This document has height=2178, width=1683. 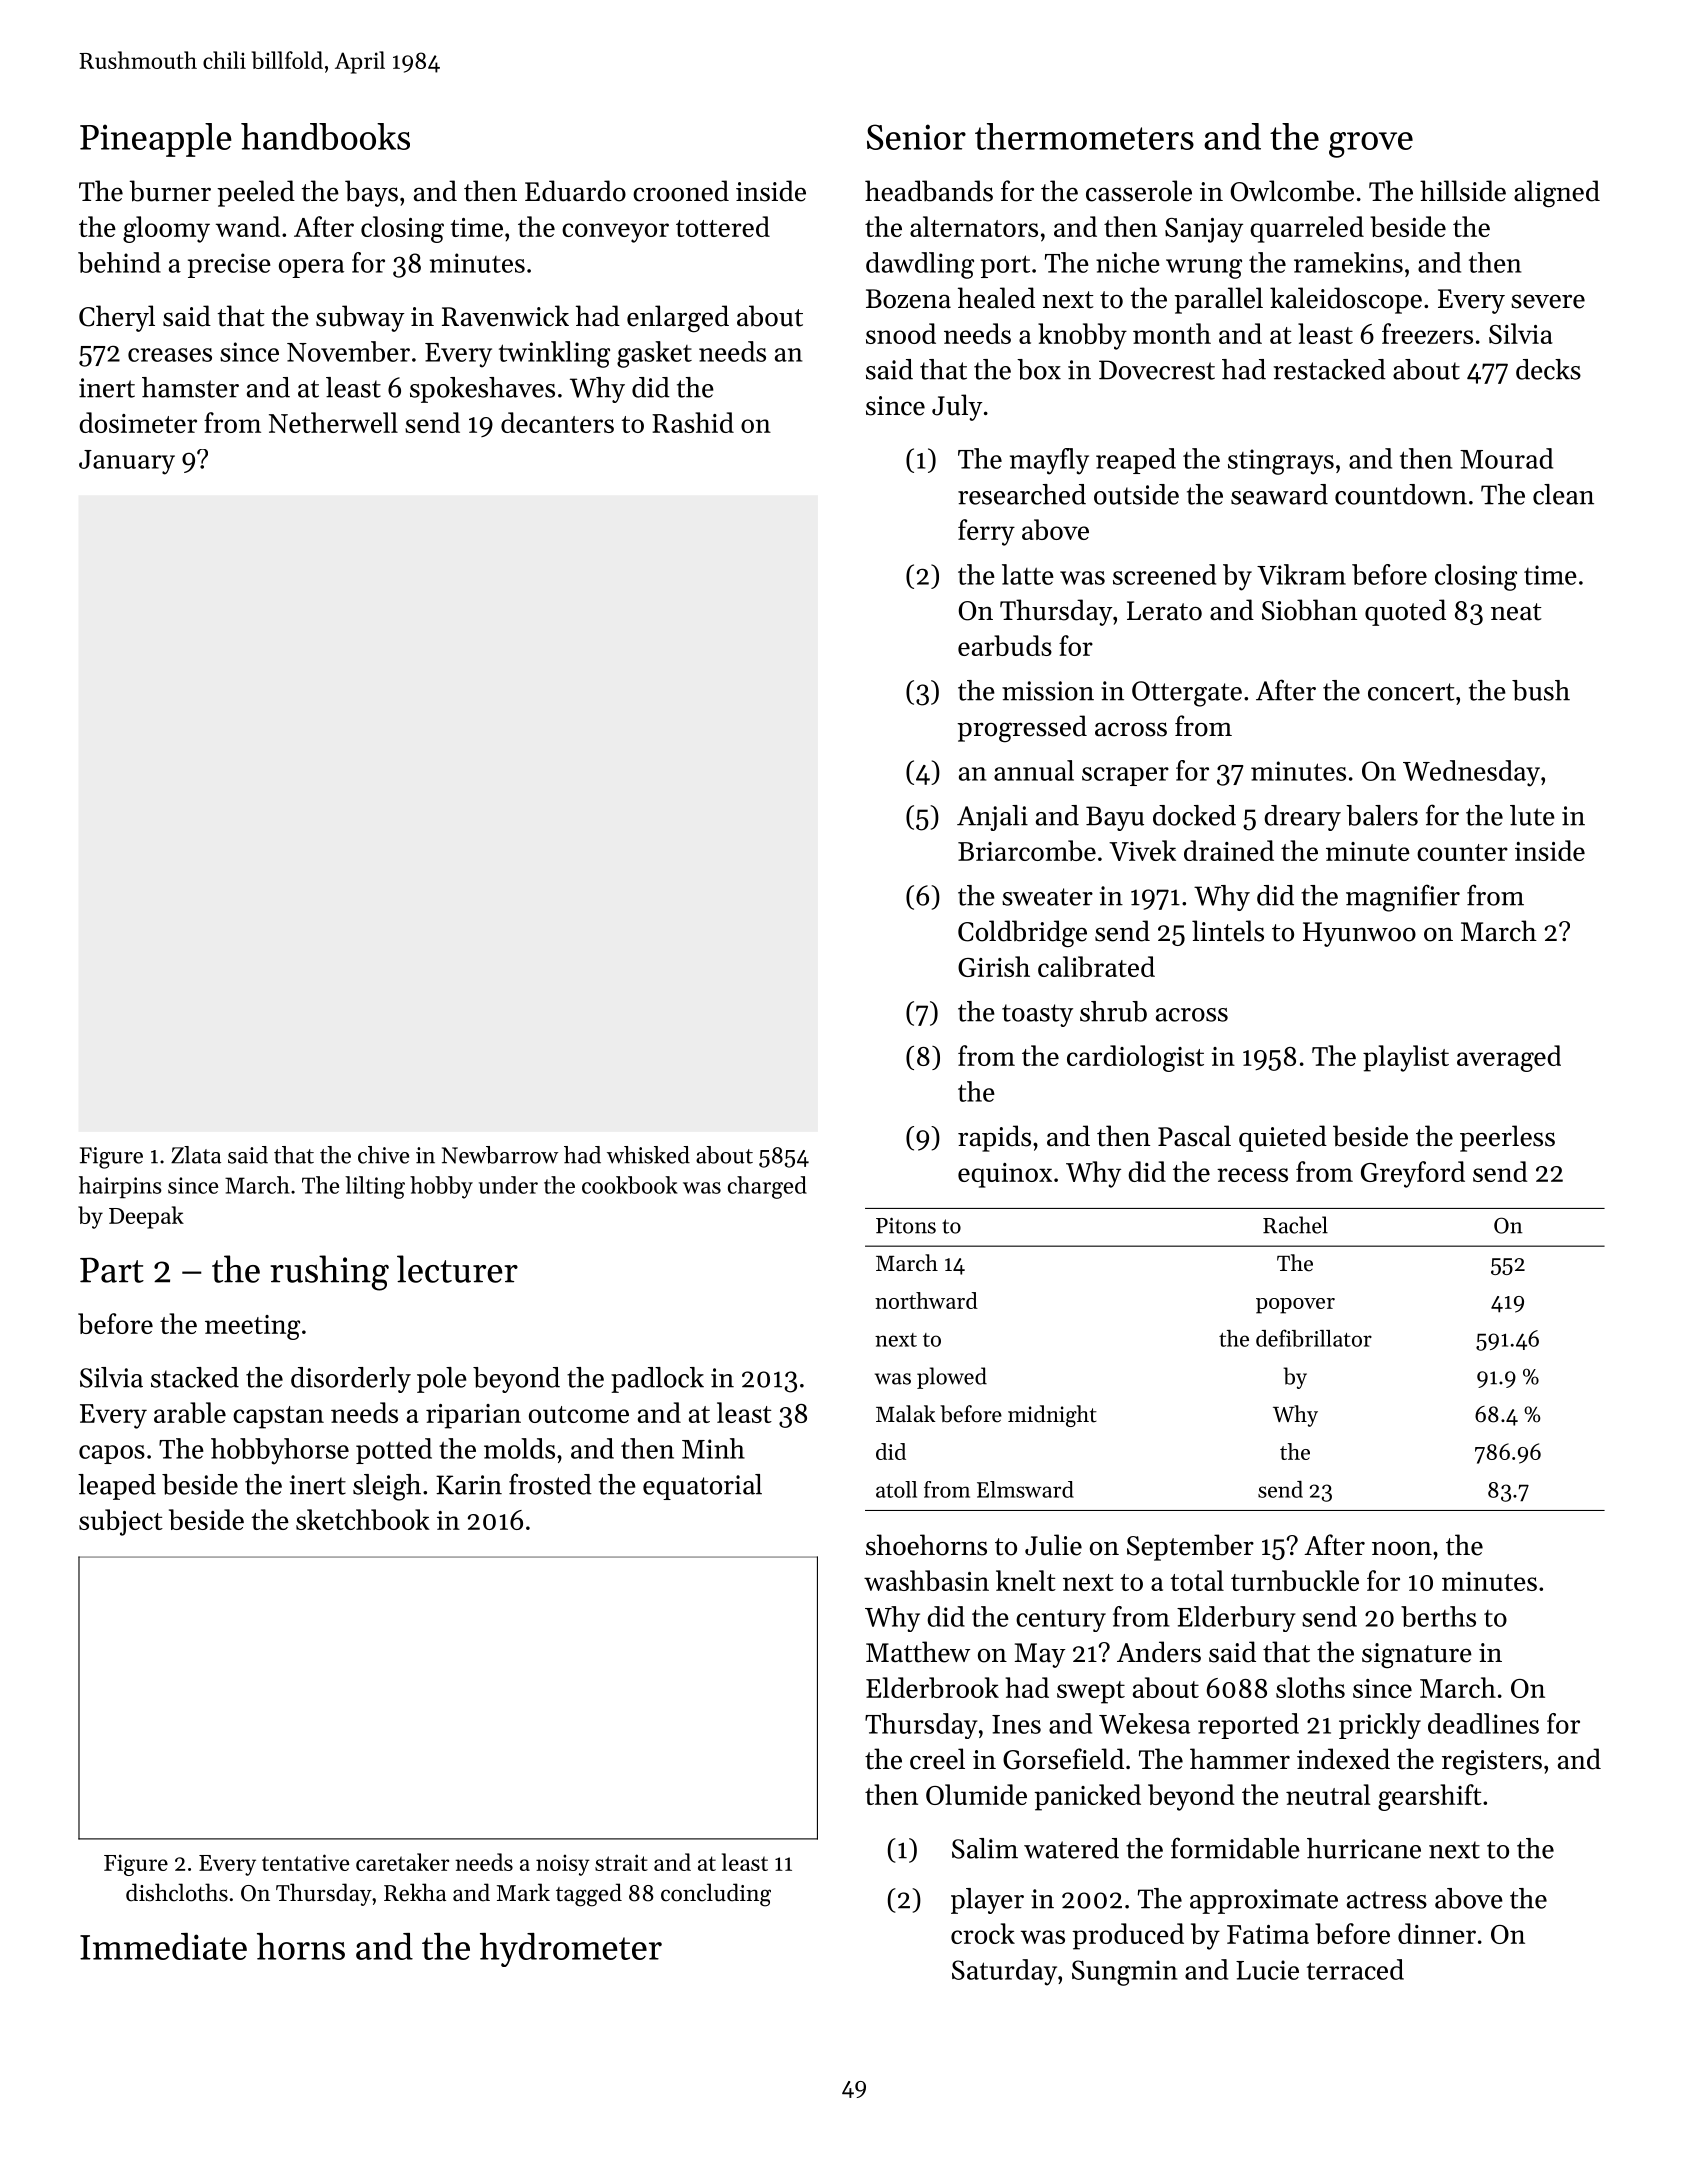 I want to click on January, so click(x=127, y=462).
